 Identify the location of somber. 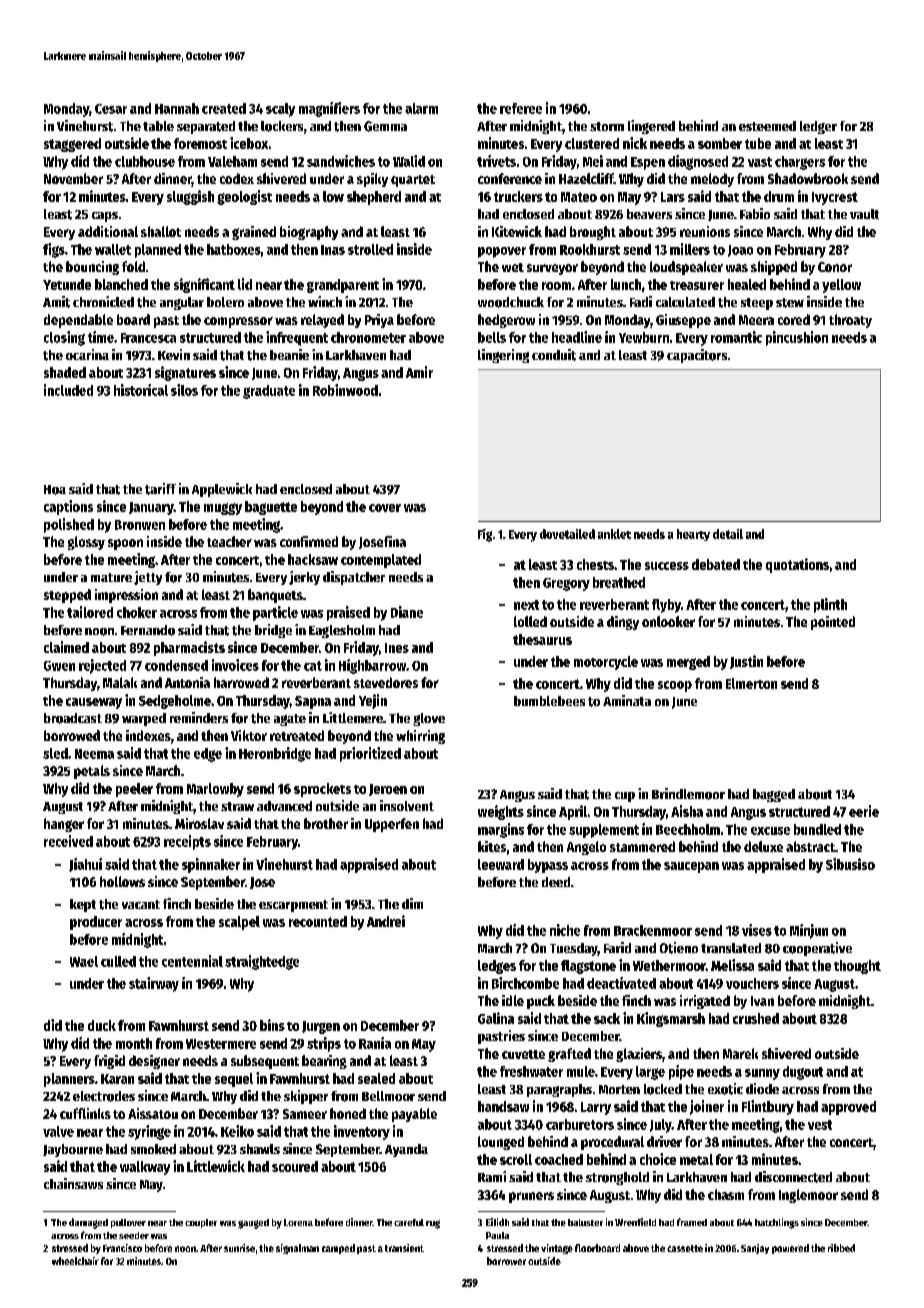
(720, 143).
